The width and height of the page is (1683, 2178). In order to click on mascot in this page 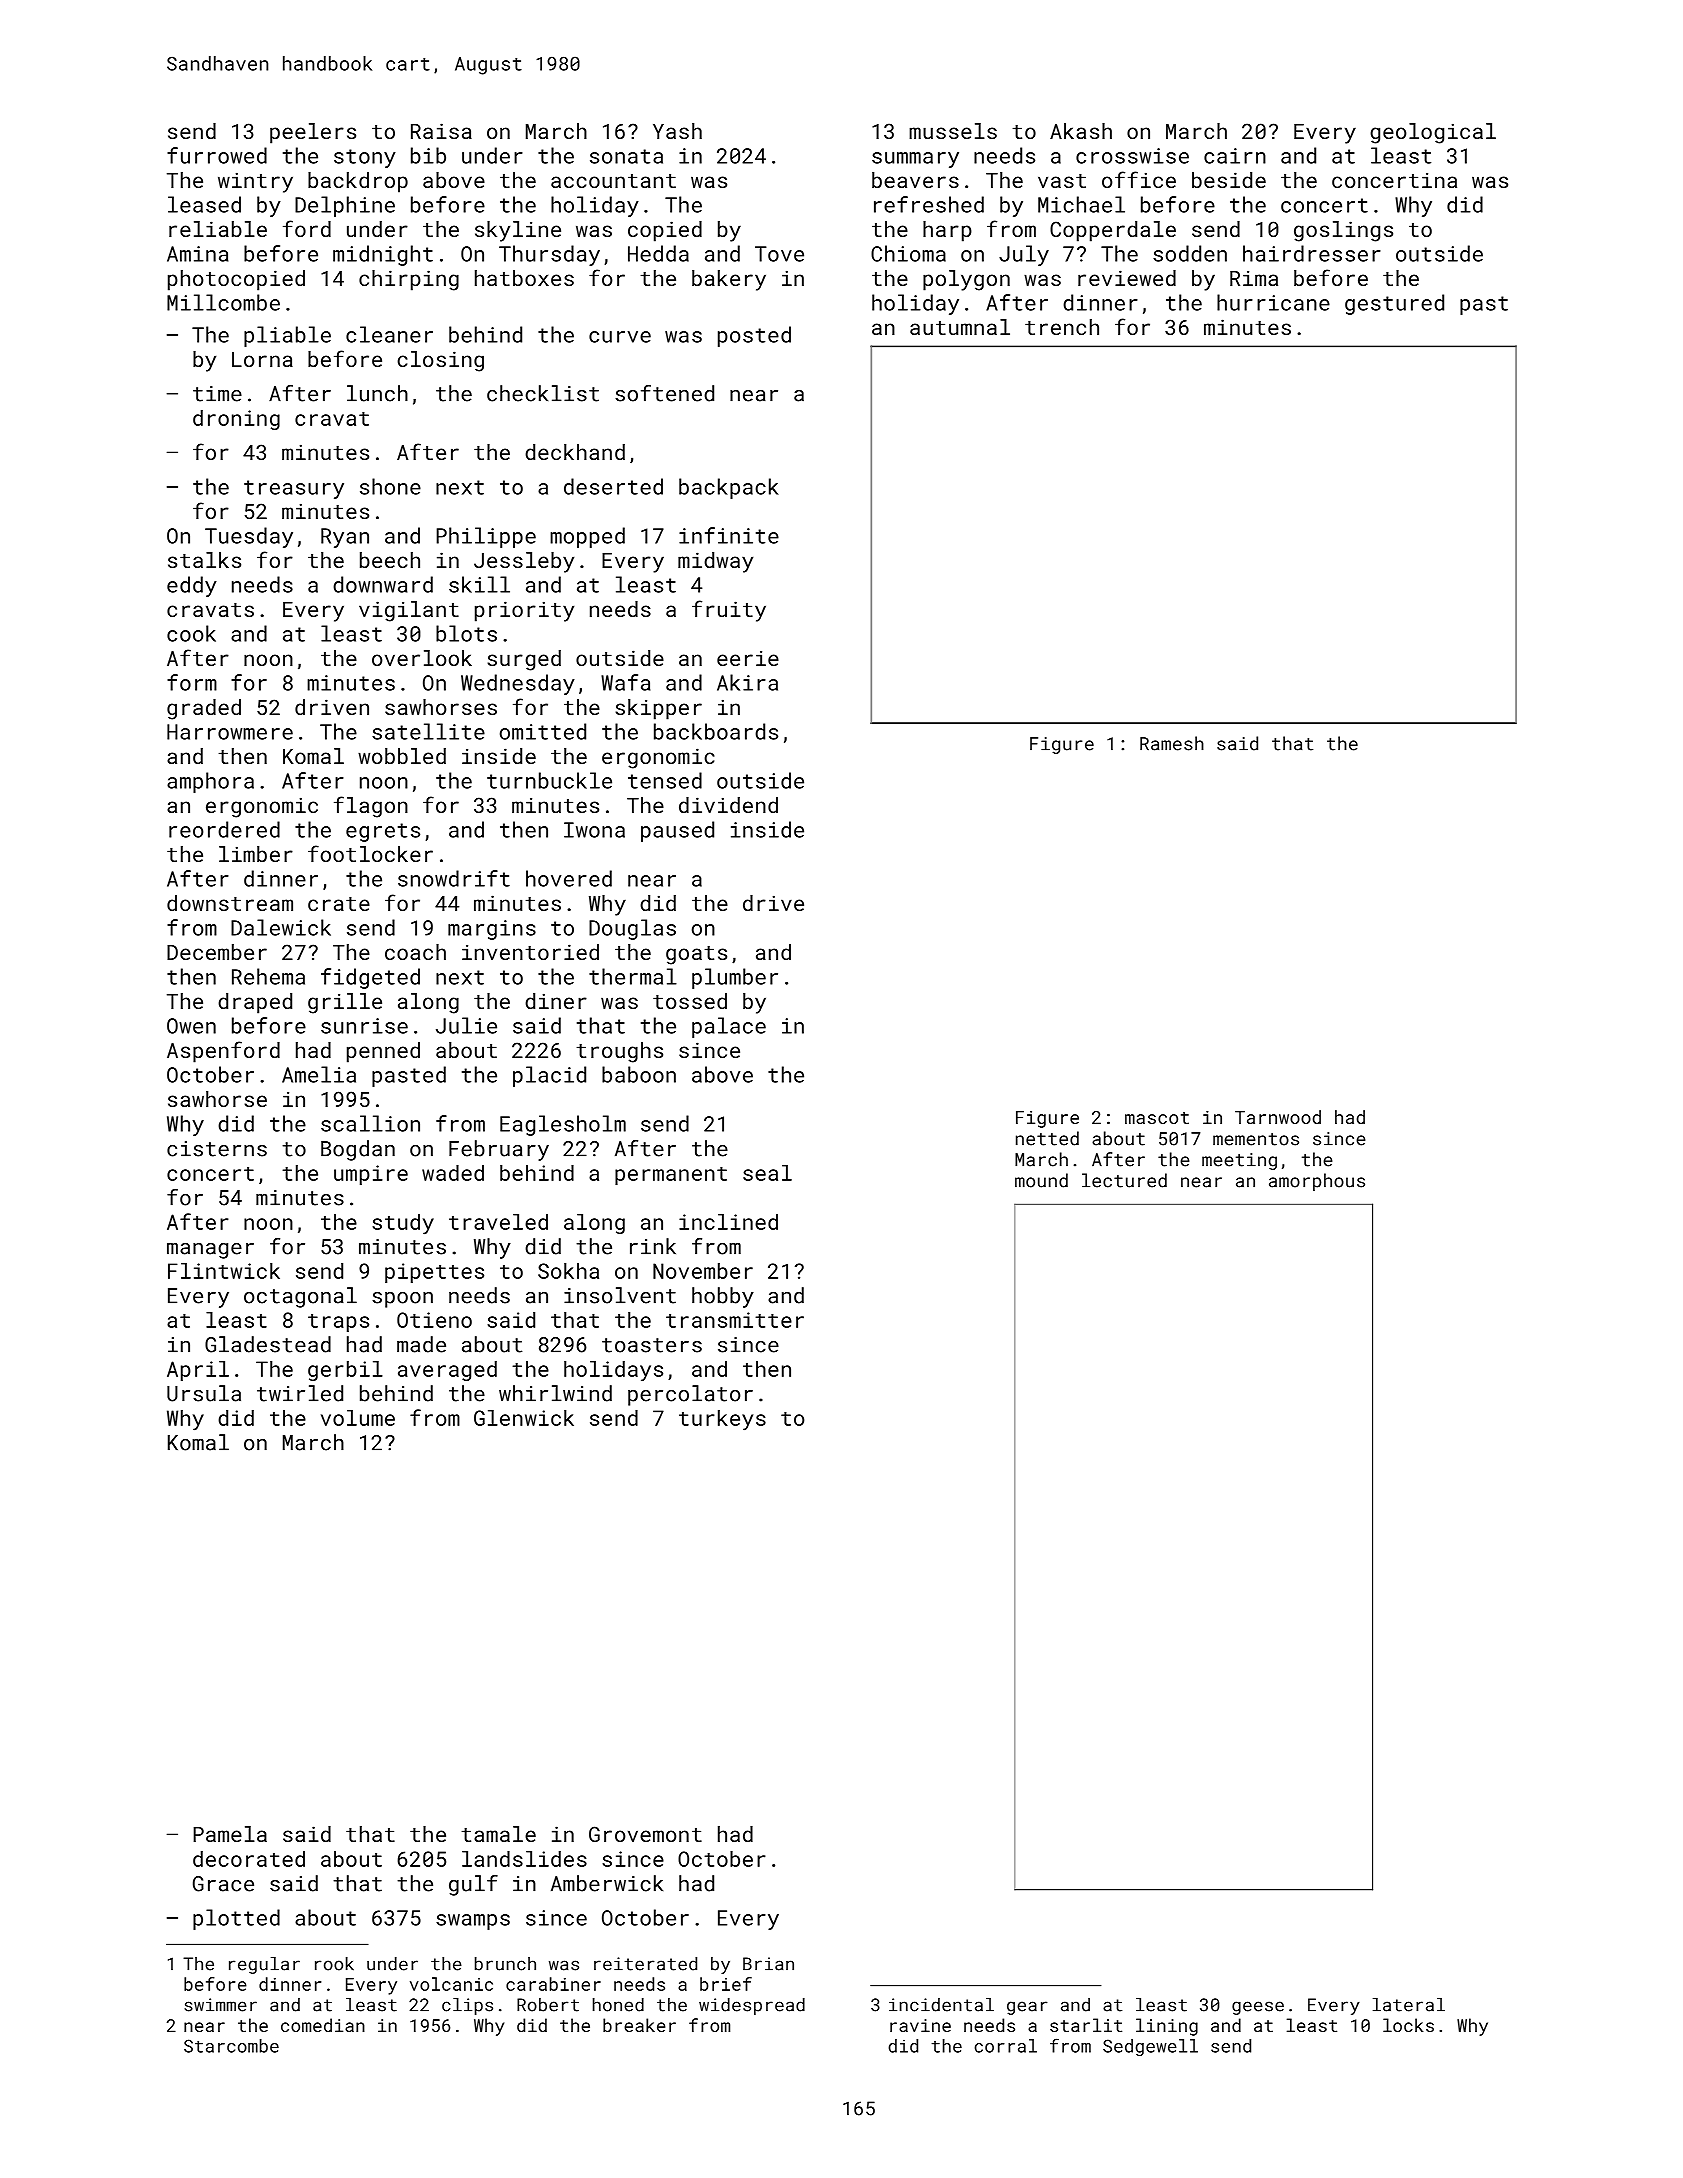, I will do `click(1157, 1118)`.
